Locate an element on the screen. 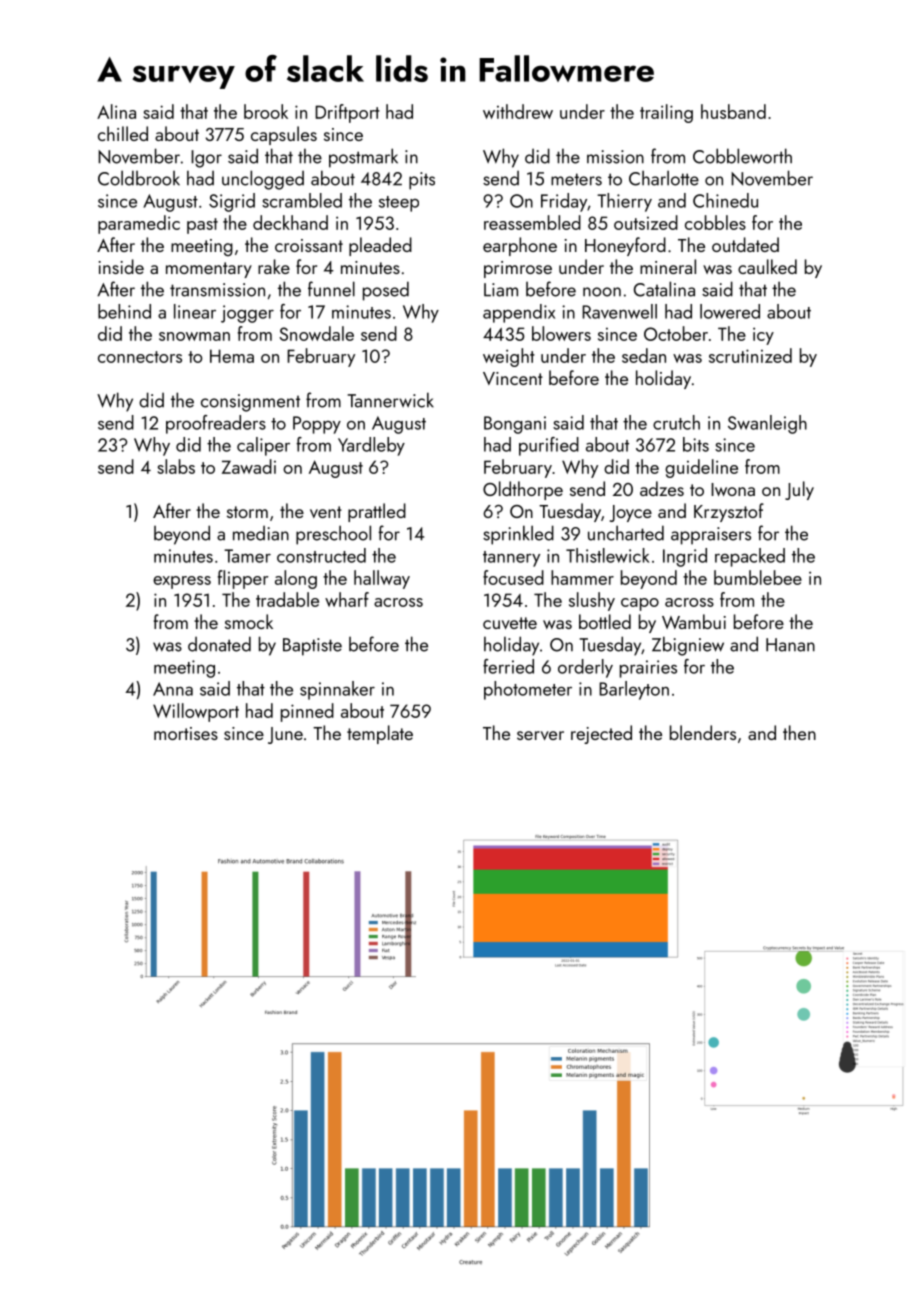 The height and width of the screenshot is (1308, 924). Igor is located at coordinates (206, 159).
